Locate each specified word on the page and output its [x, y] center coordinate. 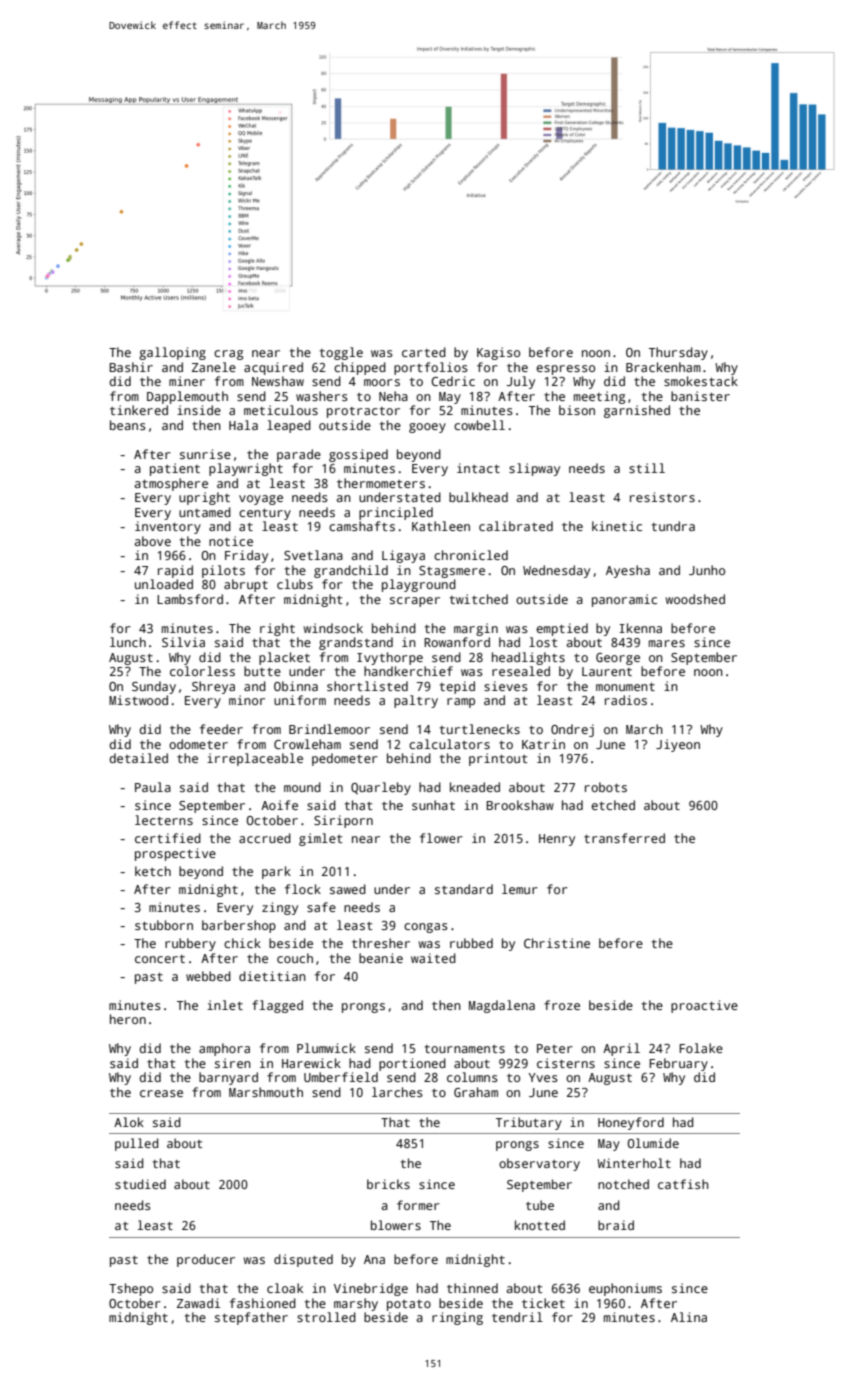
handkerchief [408, 671]
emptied [562, 629]
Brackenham [663, 367]
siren [233, 1063]
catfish [683, 1184]
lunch [128, 642]
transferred [624, 838]
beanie [381, 958]
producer [206, 1260]
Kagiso [498, 353]
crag [228, 355]
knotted [540, 1225]
